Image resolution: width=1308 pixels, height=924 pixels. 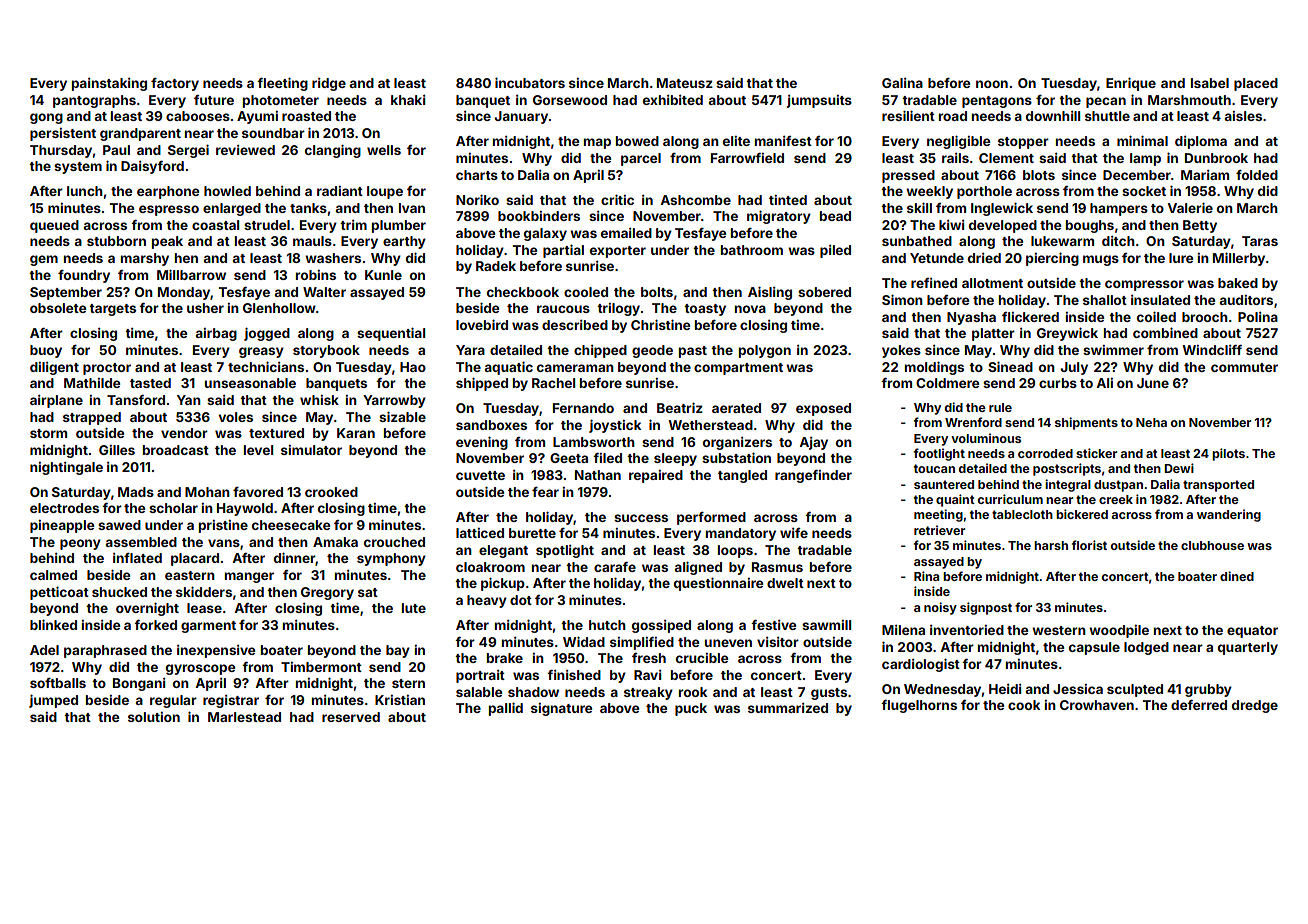 What do you see at coordinates (1067, 469) in the screenshot?
I see `postscripts` at bounding box center [1067, 469].
